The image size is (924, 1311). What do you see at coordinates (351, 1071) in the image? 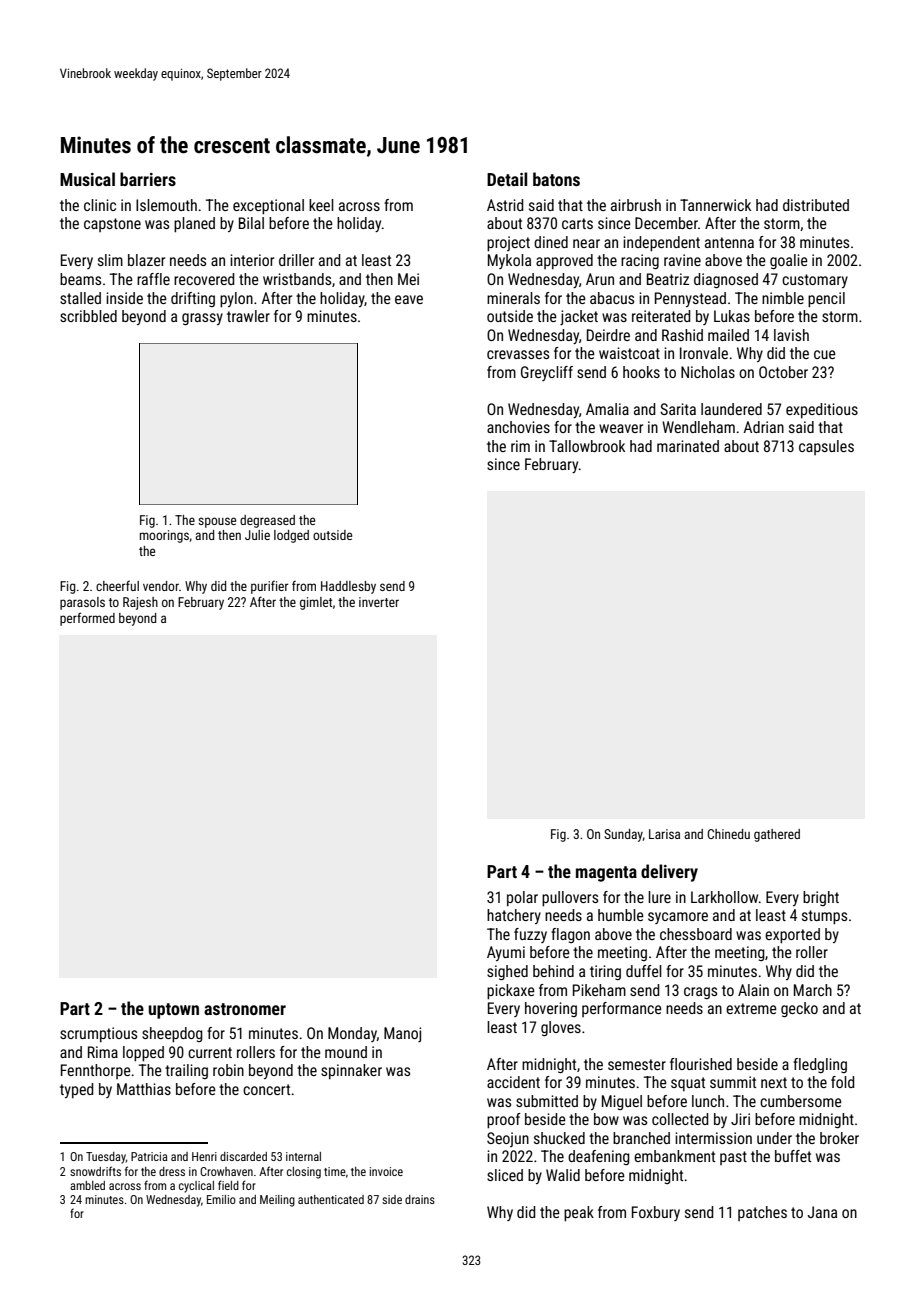
I see `spinnaker` at bounding box center [351, 1071].
